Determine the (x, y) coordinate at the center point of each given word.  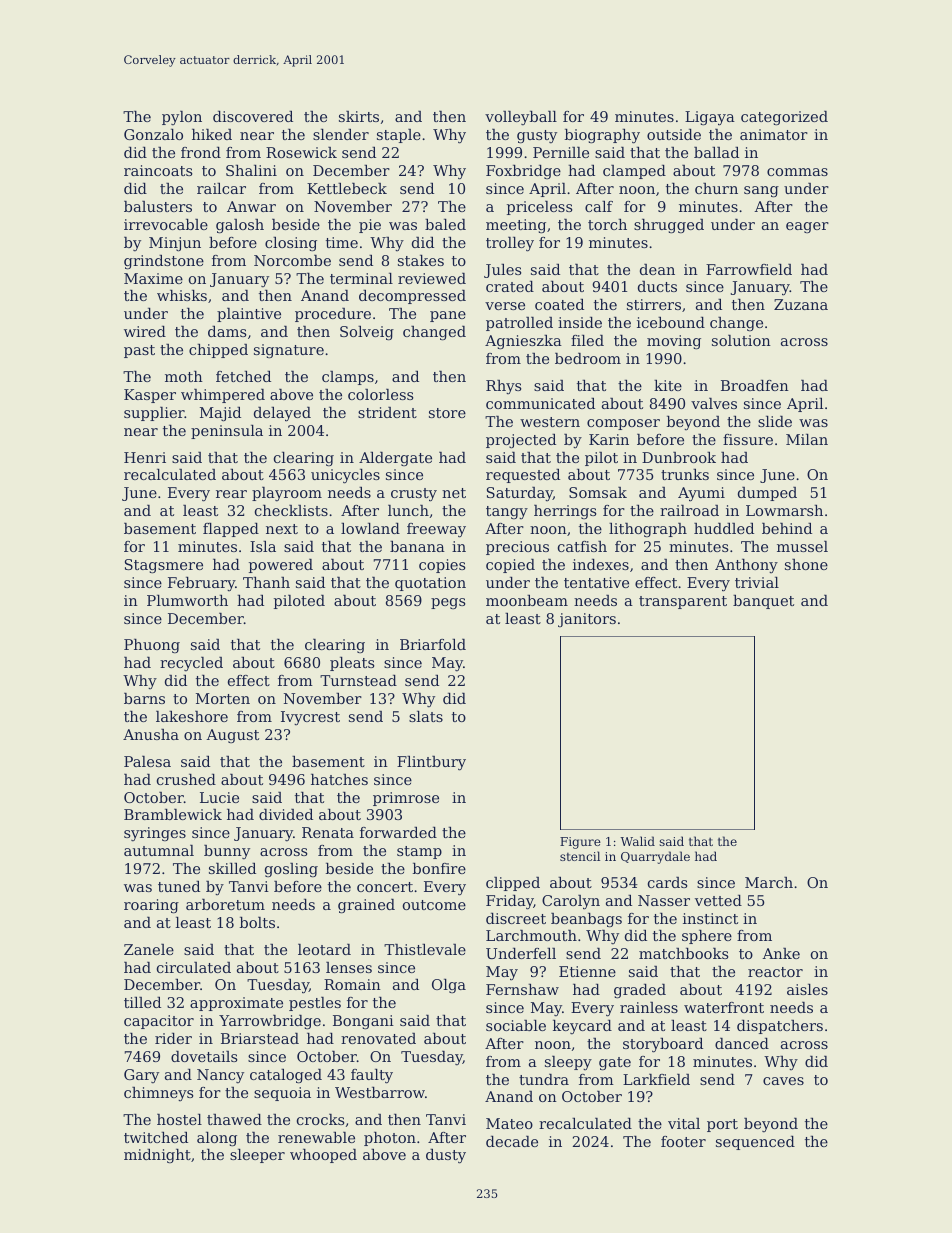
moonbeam (527, 600)
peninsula (227, 432)
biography (602, 136)
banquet (763, 602)
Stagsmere (164, 566)
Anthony (746, 566)
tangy (507, 512)
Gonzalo (153, 134)
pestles (315, 1004)
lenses (349, 967)
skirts (359, 116)
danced (742, 1043)
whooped (323, 1156)
